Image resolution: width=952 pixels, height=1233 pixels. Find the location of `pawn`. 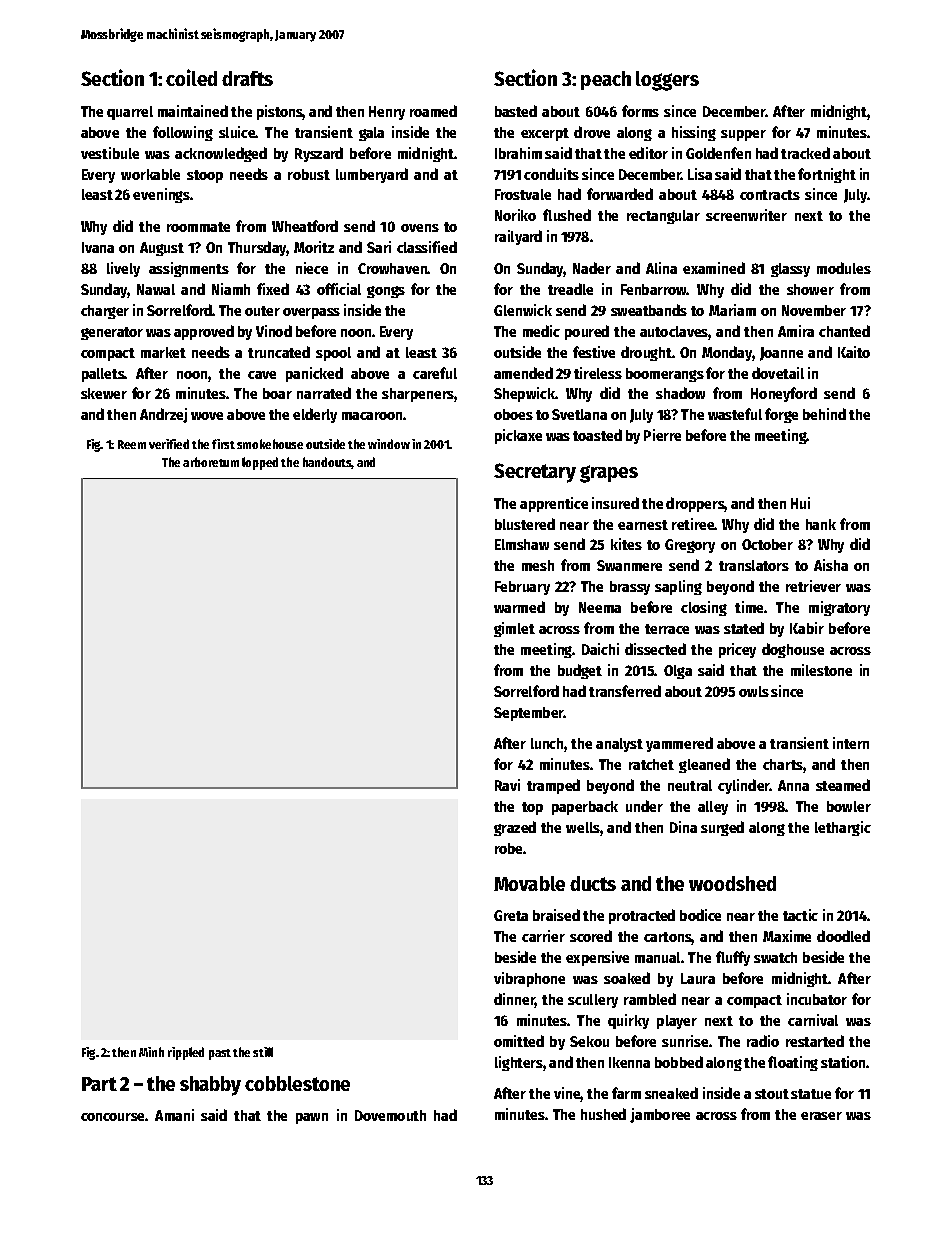

pawn is located at coordinates (312, 1118).
